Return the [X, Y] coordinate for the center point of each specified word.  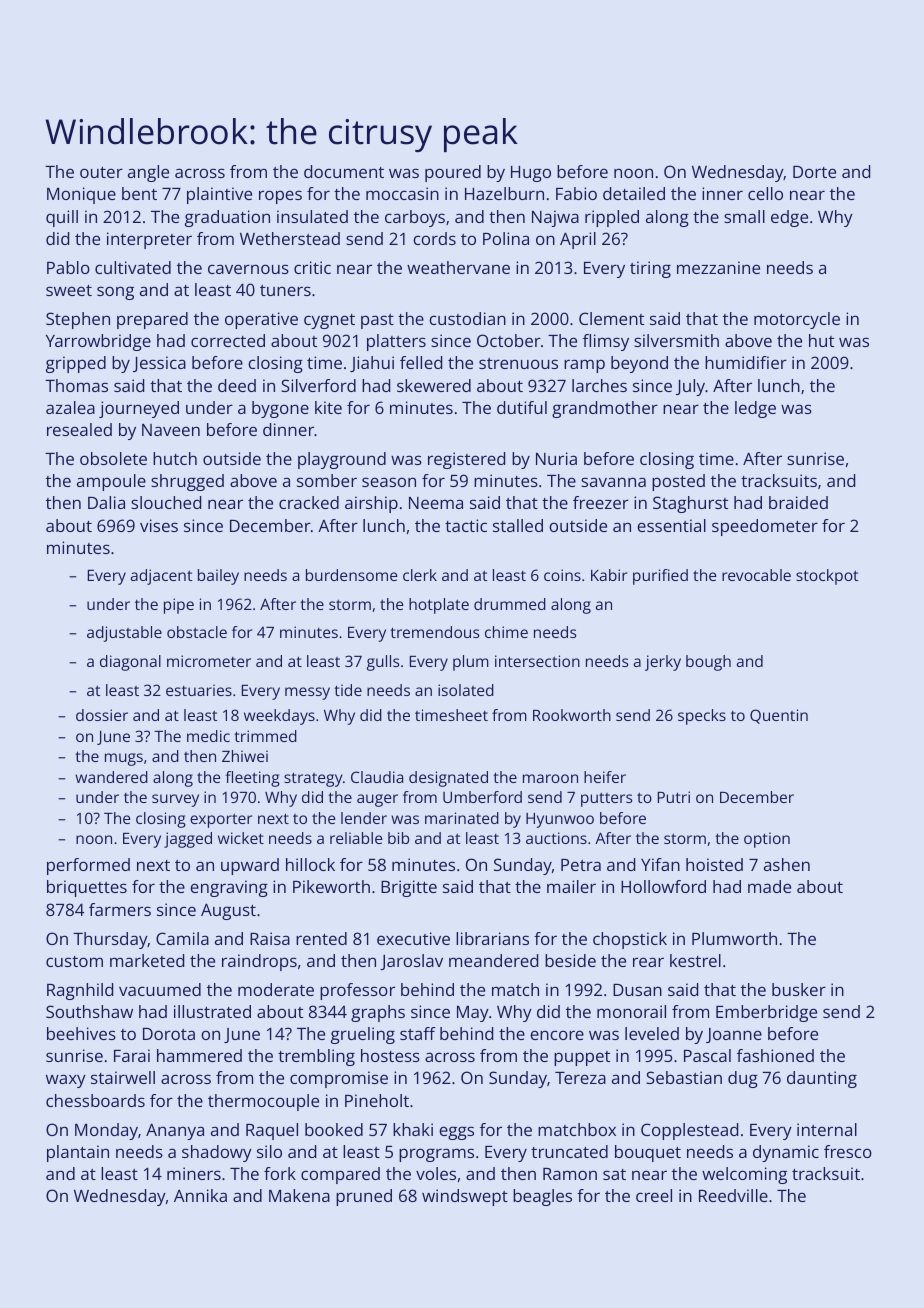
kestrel [695, 960]
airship [371, 504]
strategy [313, 779]
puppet [582, 1058]
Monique [81, 195]
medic [208, 736]
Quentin [779, 716]
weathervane [458, 267]
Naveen [171, 430]
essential [671, 525]
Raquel [272, 1131]
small [744, 216]
